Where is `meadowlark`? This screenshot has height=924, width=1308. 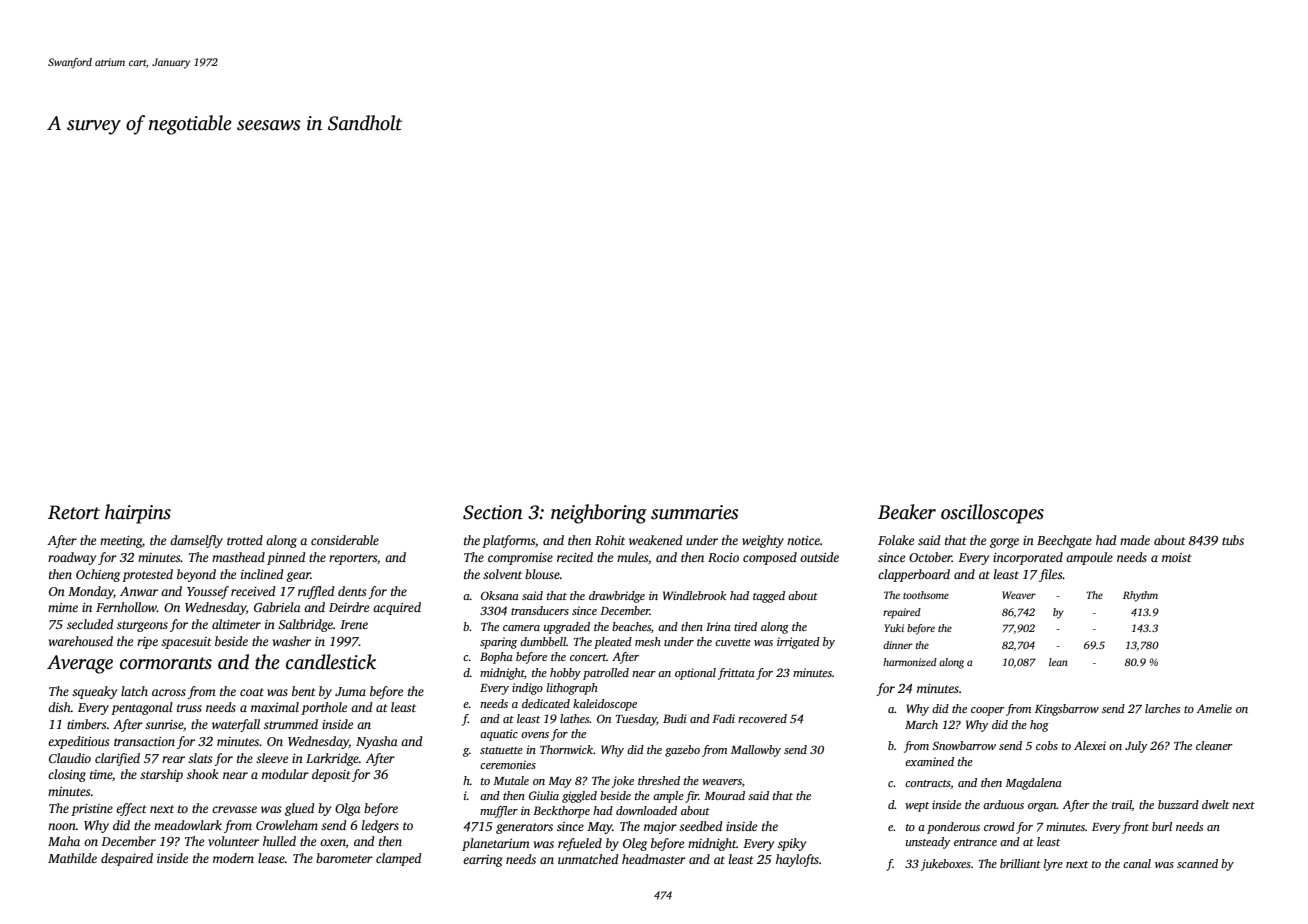
meadowlark is located at coordinates (188, 825).
